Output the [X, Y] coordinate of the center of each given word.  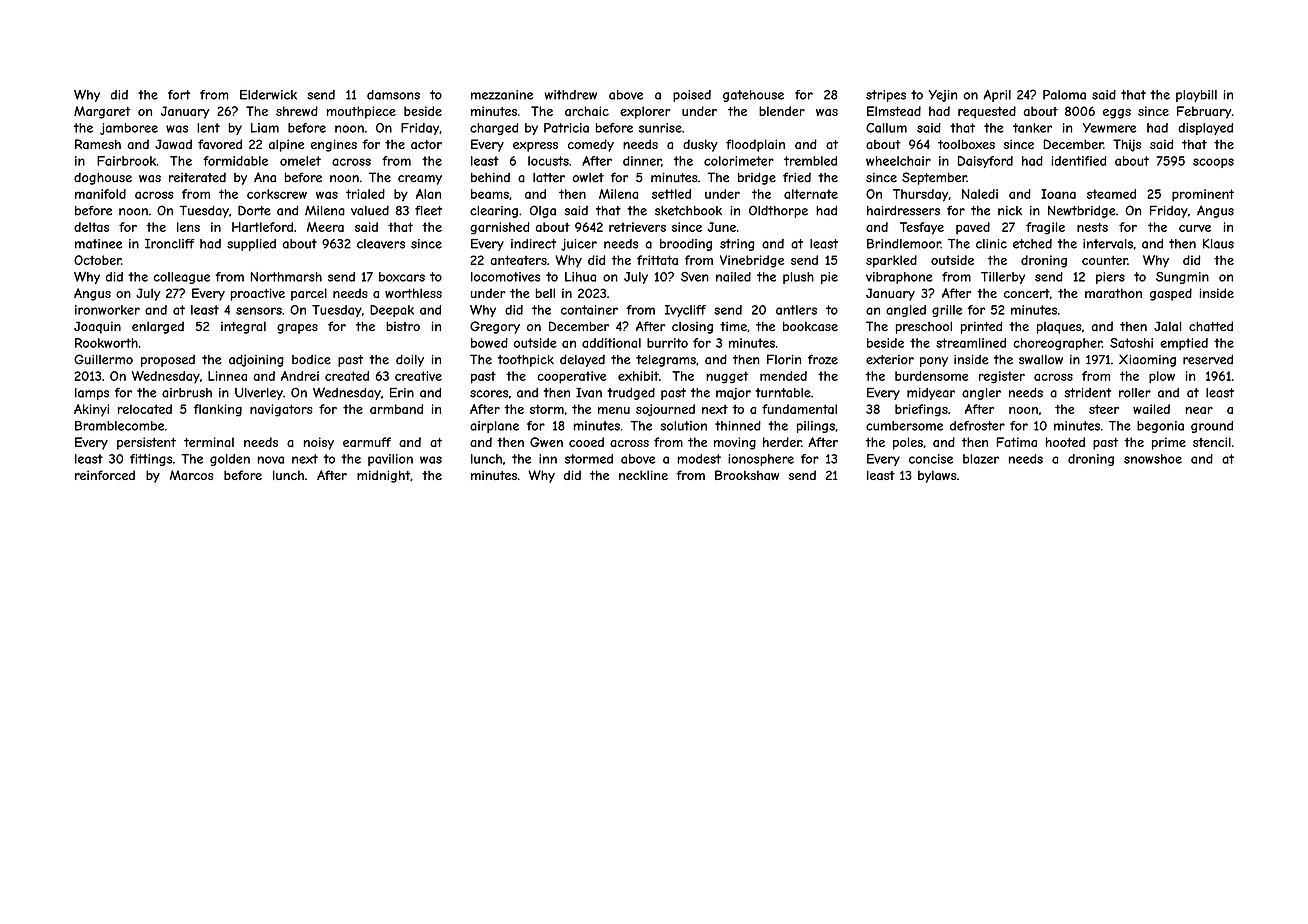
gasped [1171, 294]
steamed [1111, 194]
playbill [1196, 96]
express [535, 147]
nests [1092, 227]
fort [179, 95]
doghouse [103, 178]
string [737, 245]
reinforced [105, 475]
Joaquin [97, 327]
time [733, 326]
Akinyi [91, 410]
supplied [251, 245]
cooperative [571, 377]
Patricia [566, 128]
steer [1104, 409]
